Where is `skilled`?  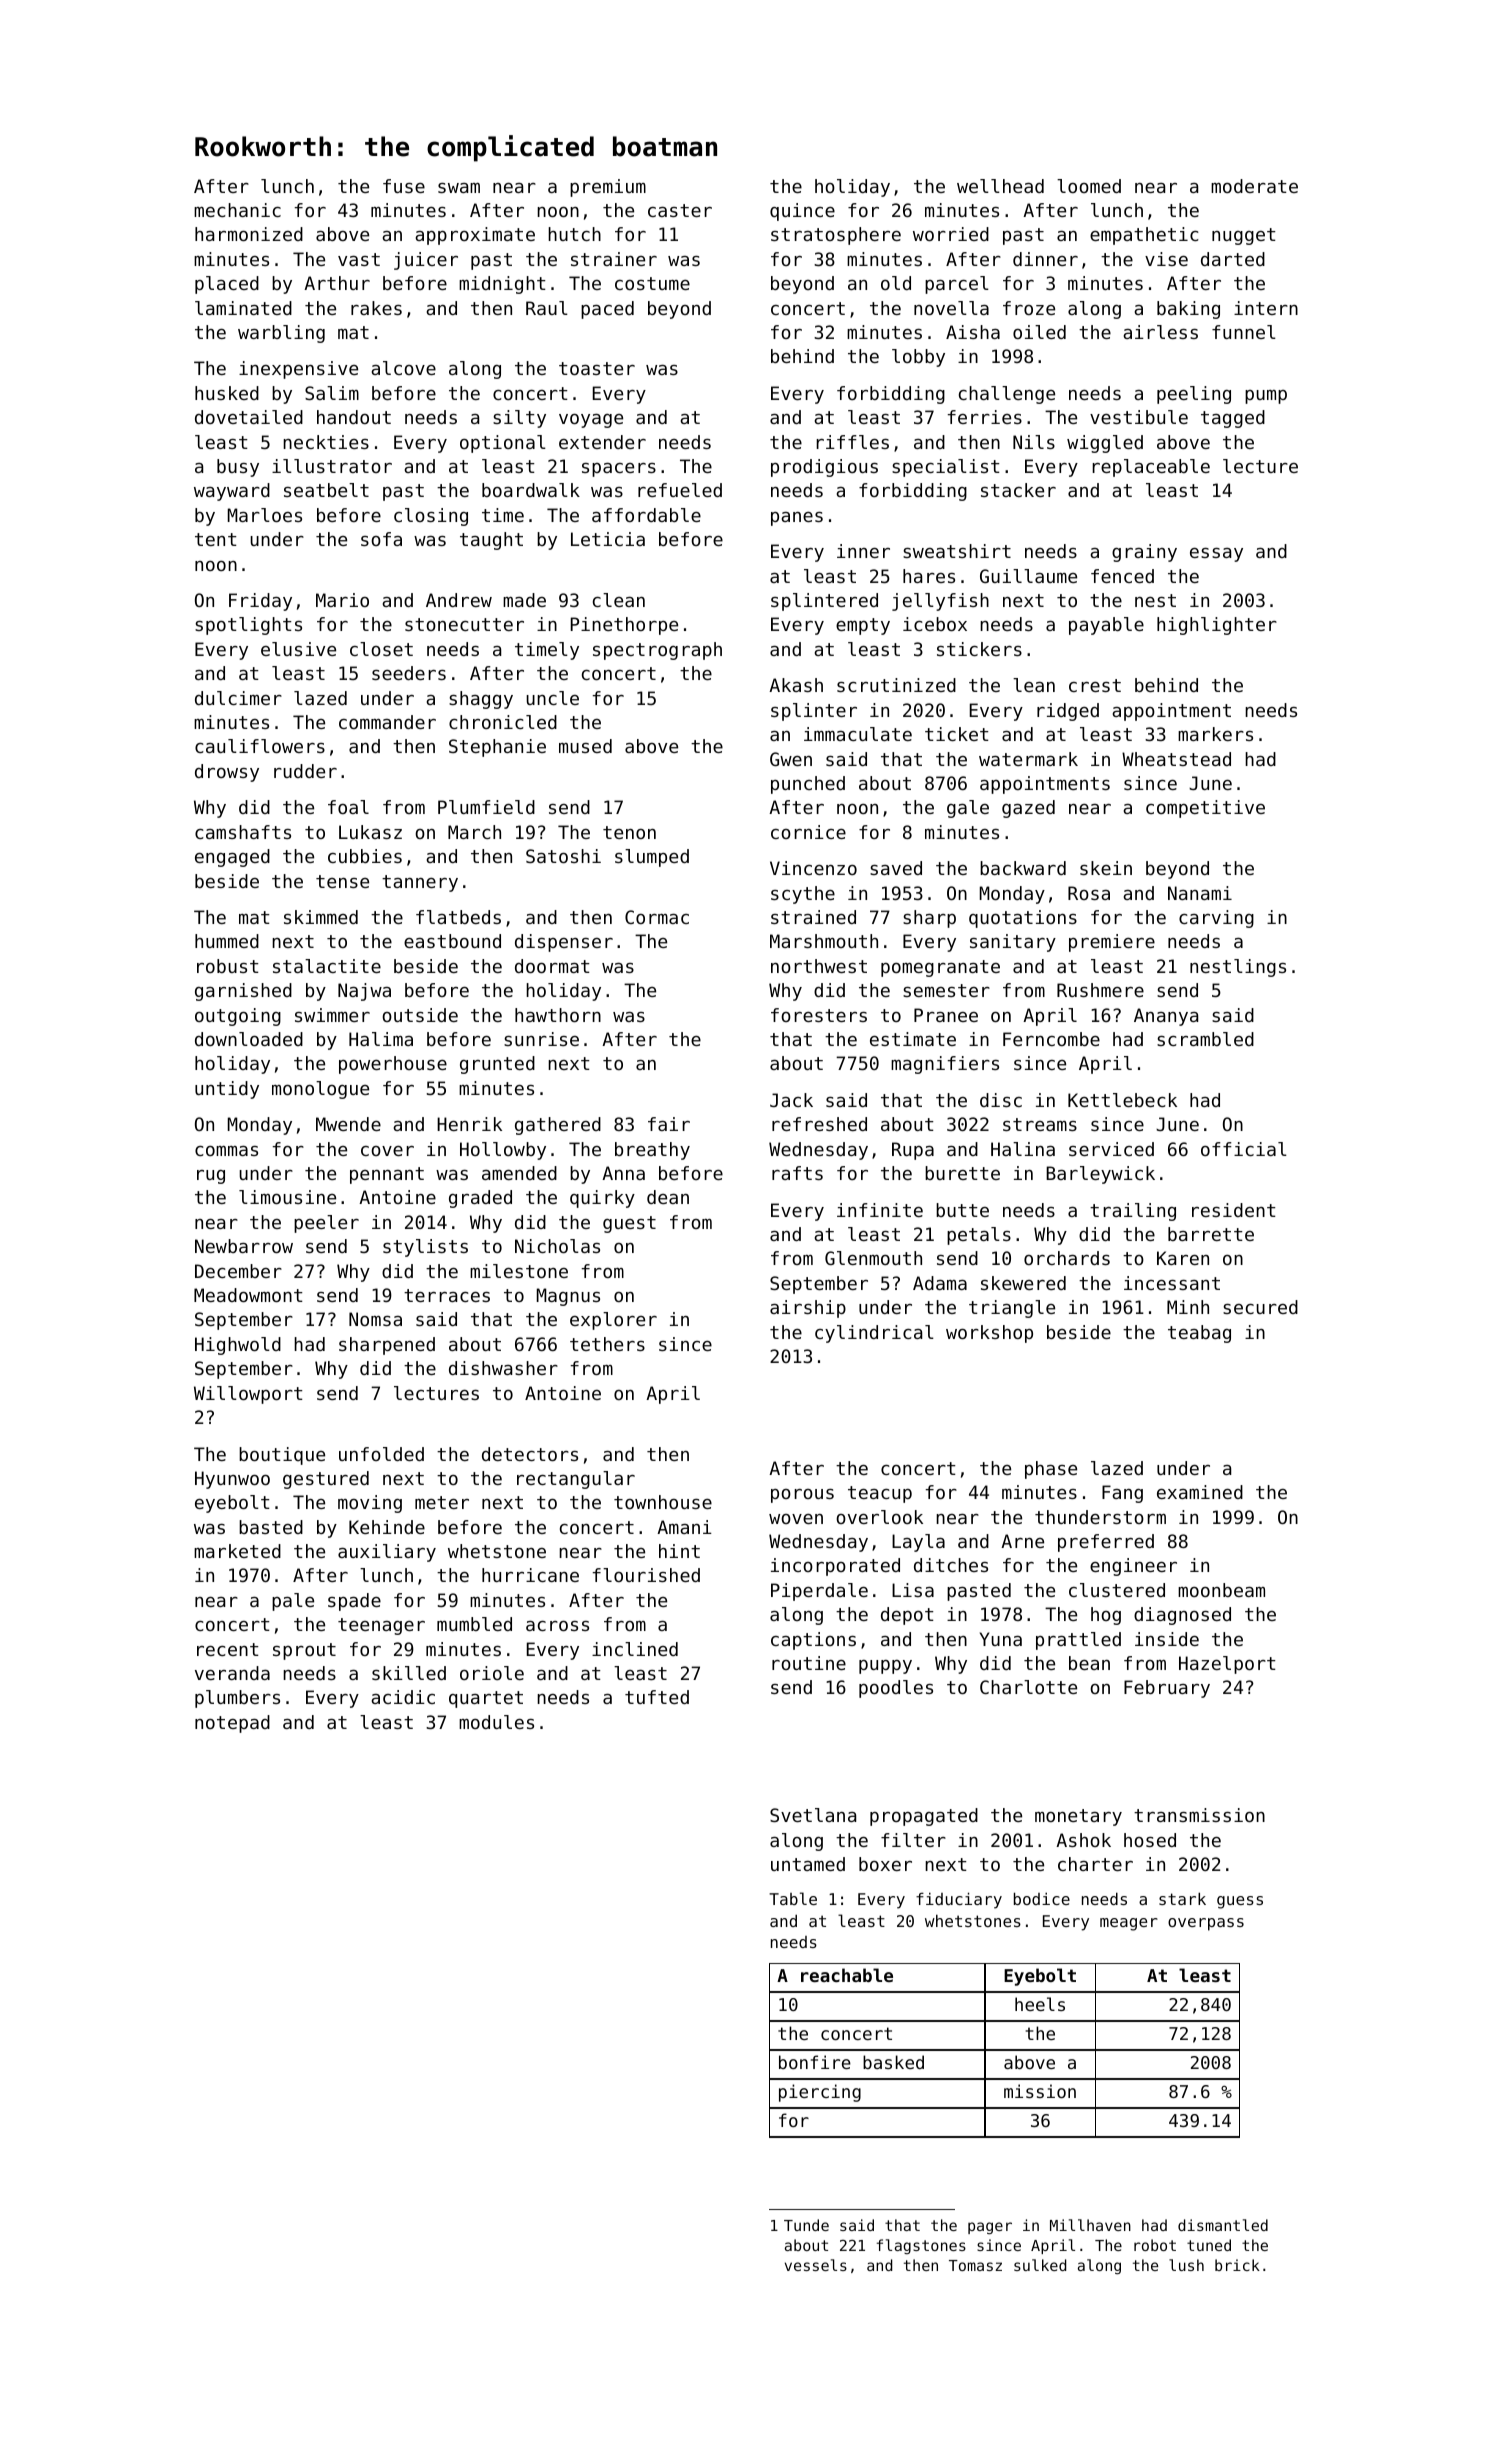
skilled is located at coordinates (409, 1673).
